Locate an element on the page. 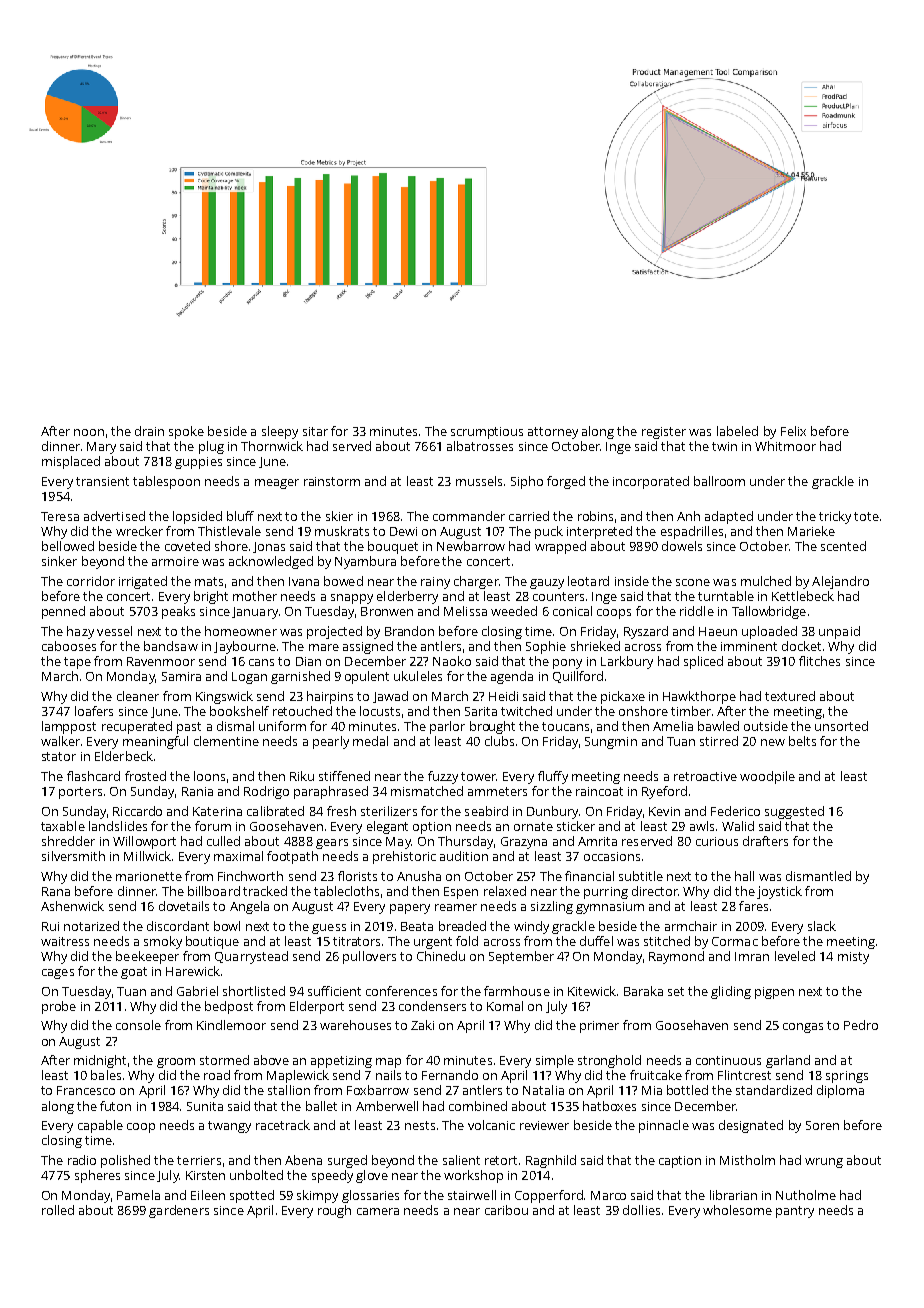 This document has width=924, height=1308. imminent is located at coordinates (749, 646).
